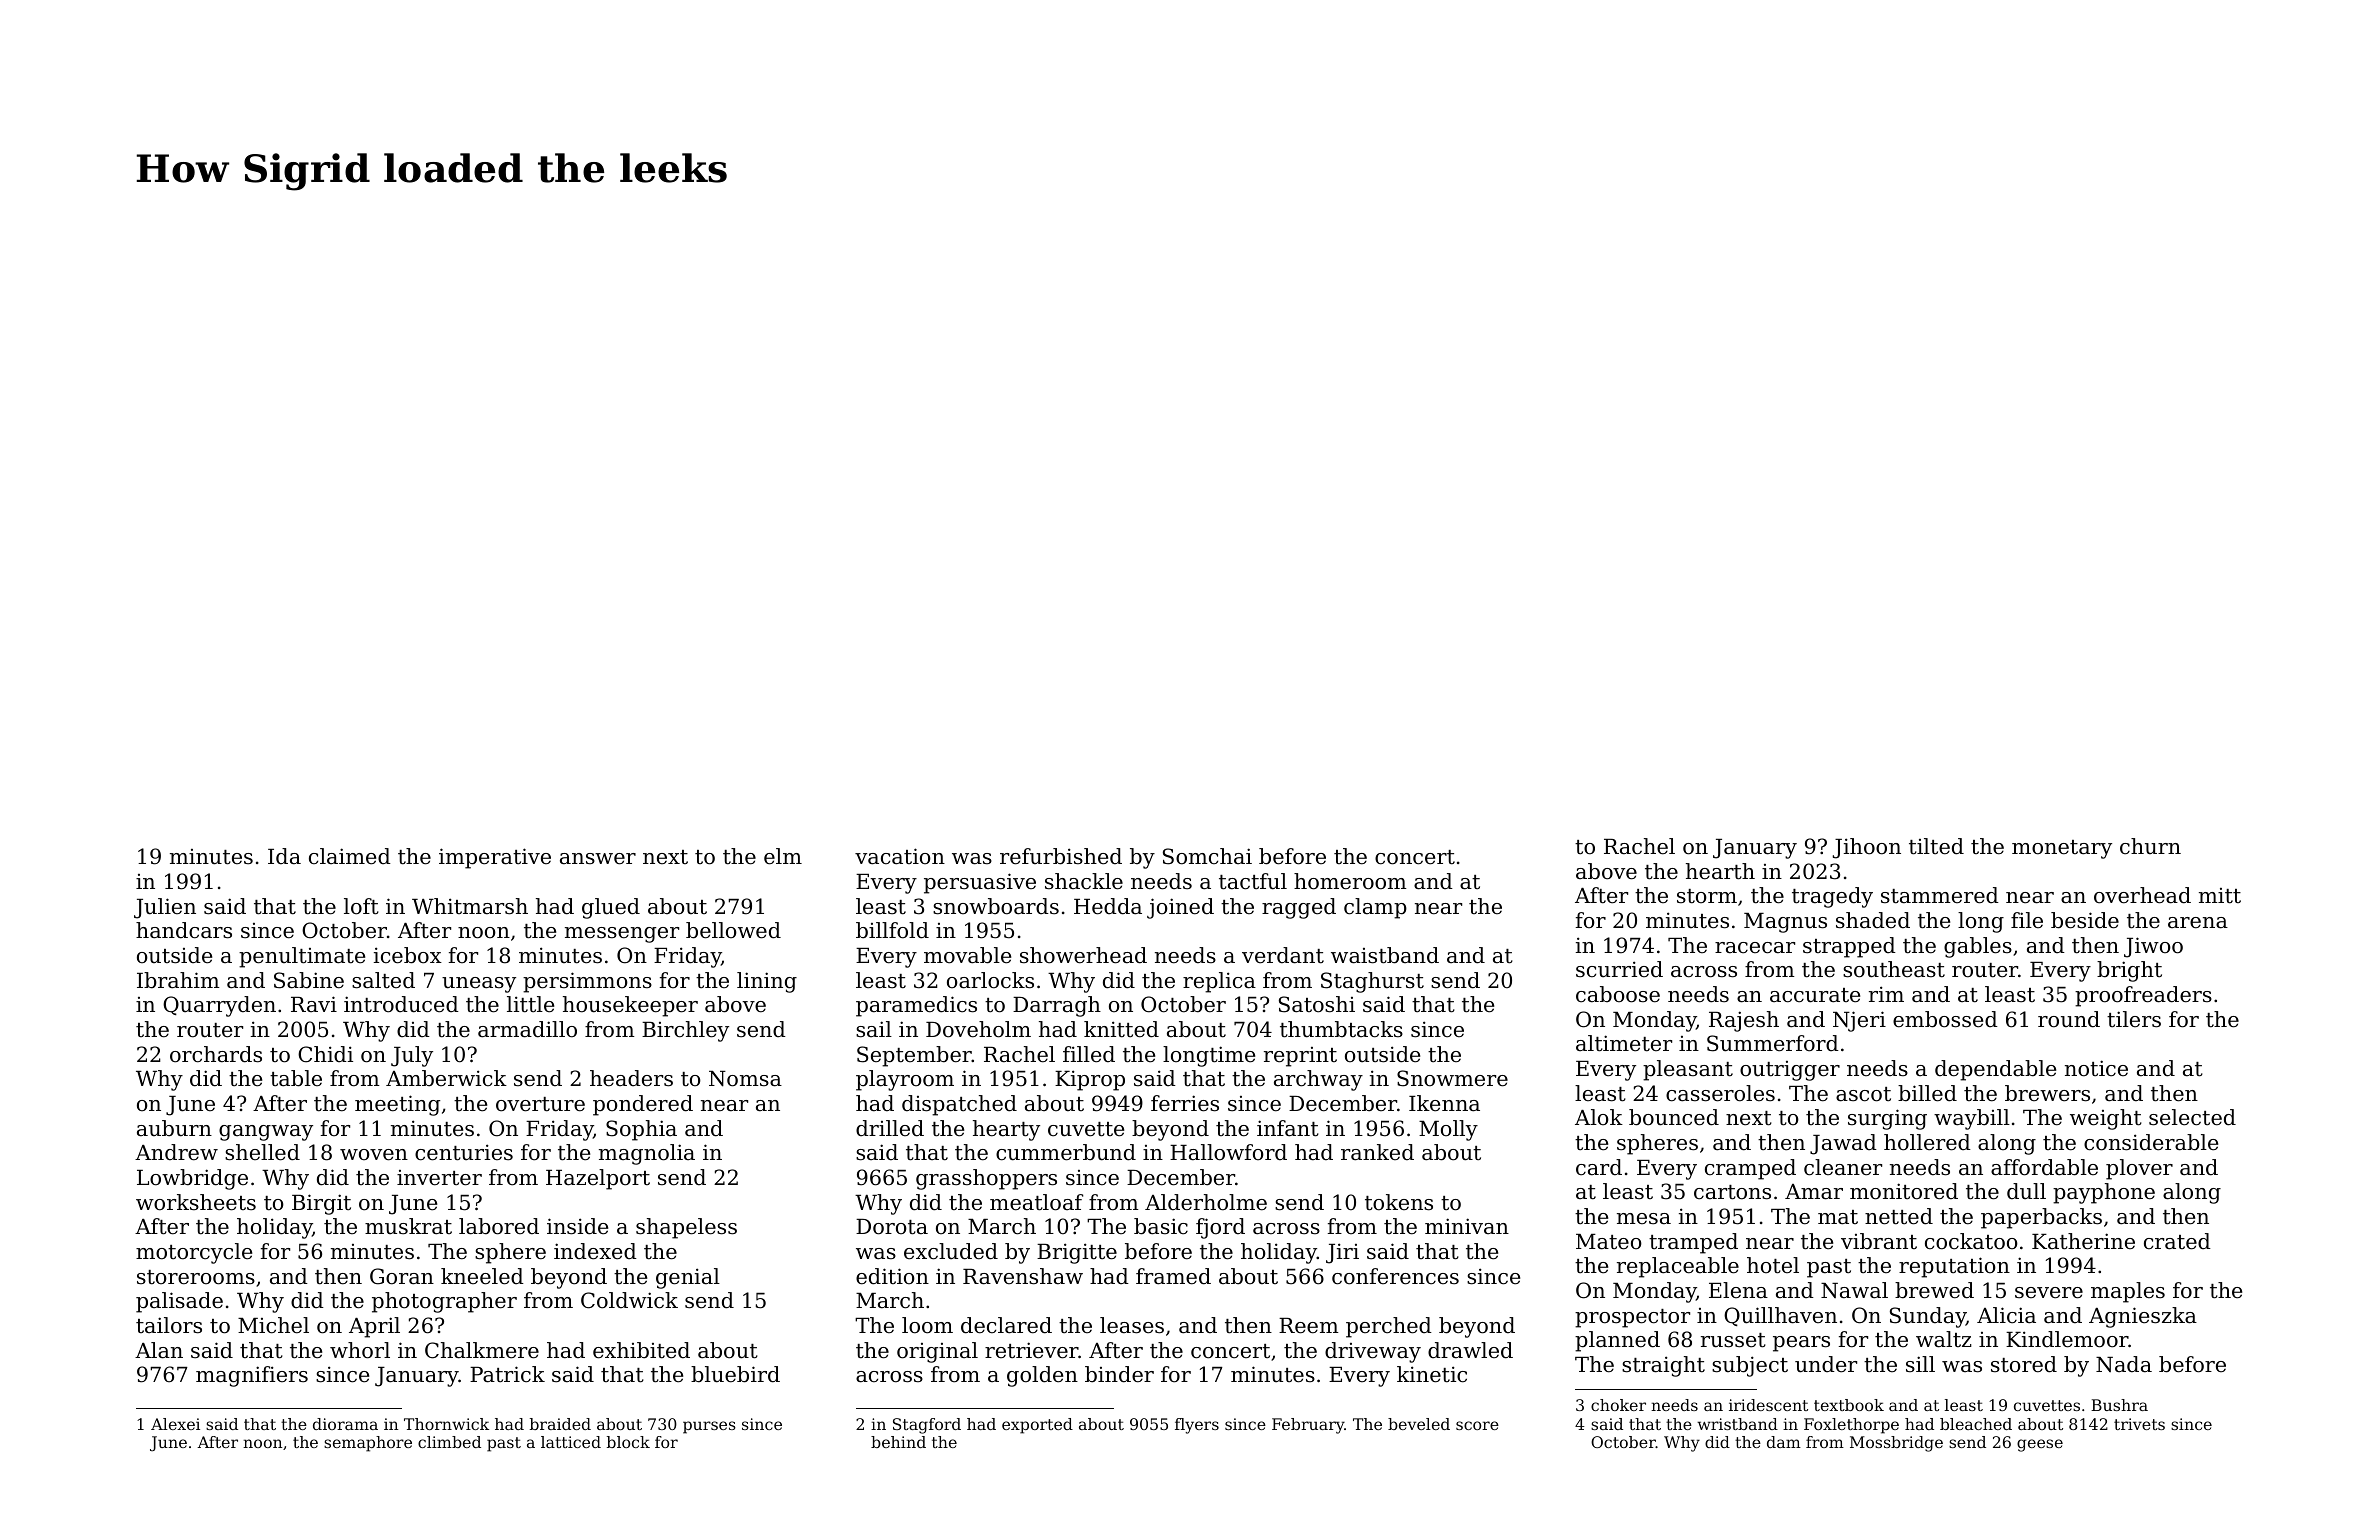  What do you see at coordinates (495, 858) in the screenshot?
I see `imperative` at bounding box center [495, 858].
